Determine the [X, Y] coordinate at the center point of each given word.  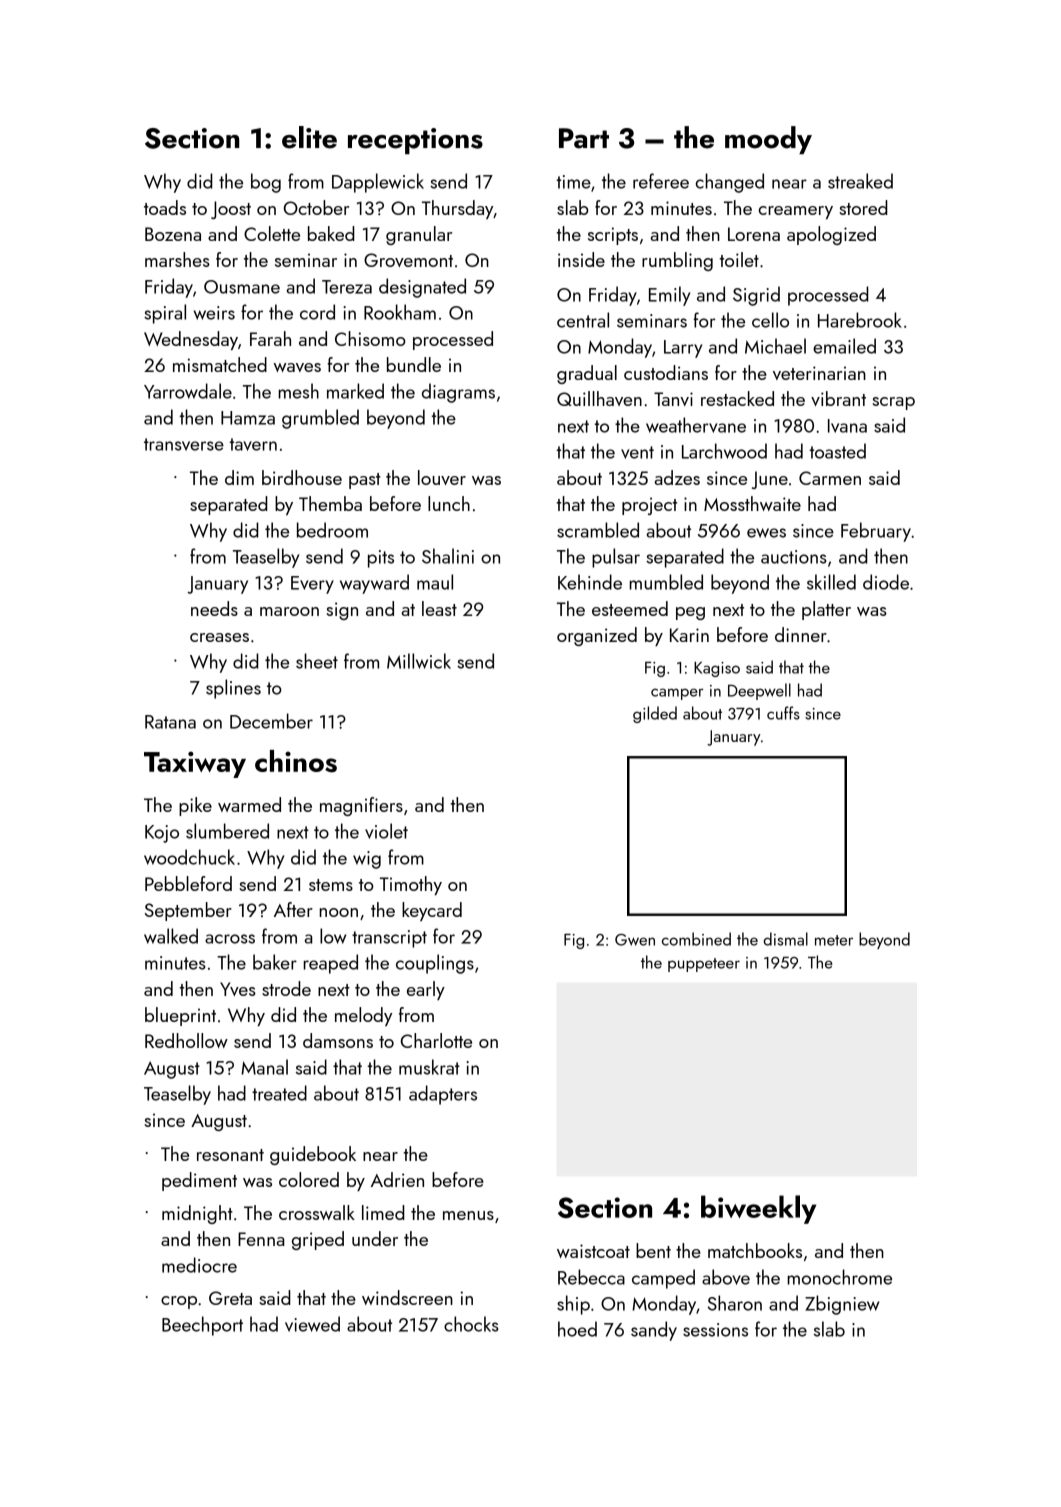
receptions [415, 141]
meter [834, 940]
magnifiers [361, 806]
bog [266, 183]
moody [768, 140]
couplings [435, 964]
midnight [197, 1214]
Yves [238, 989]
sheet [317, 661]
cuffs [783, 713]
